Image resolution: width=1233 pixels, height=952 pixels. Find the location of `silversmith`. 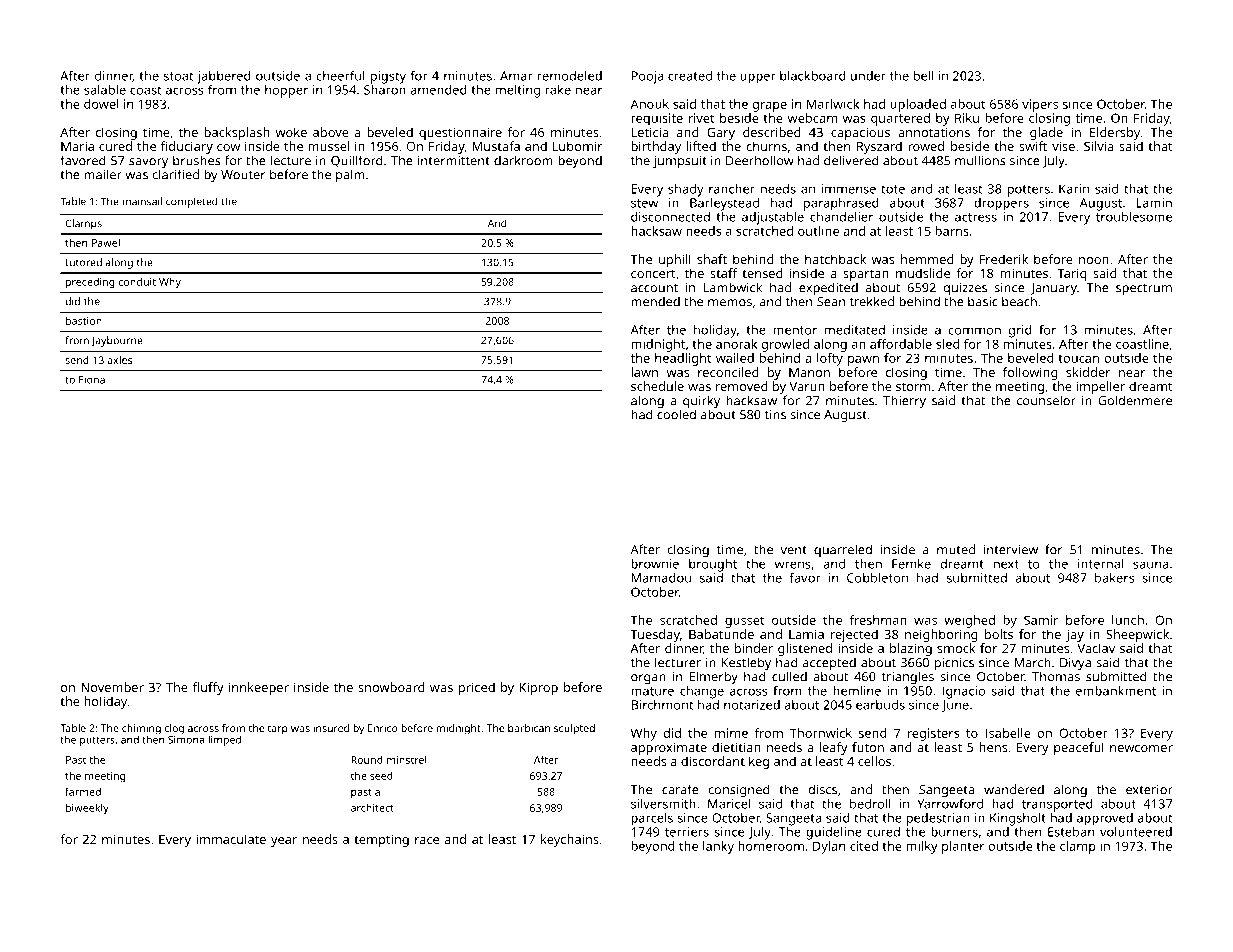

silversmith is located at coordinates (663, 804).
